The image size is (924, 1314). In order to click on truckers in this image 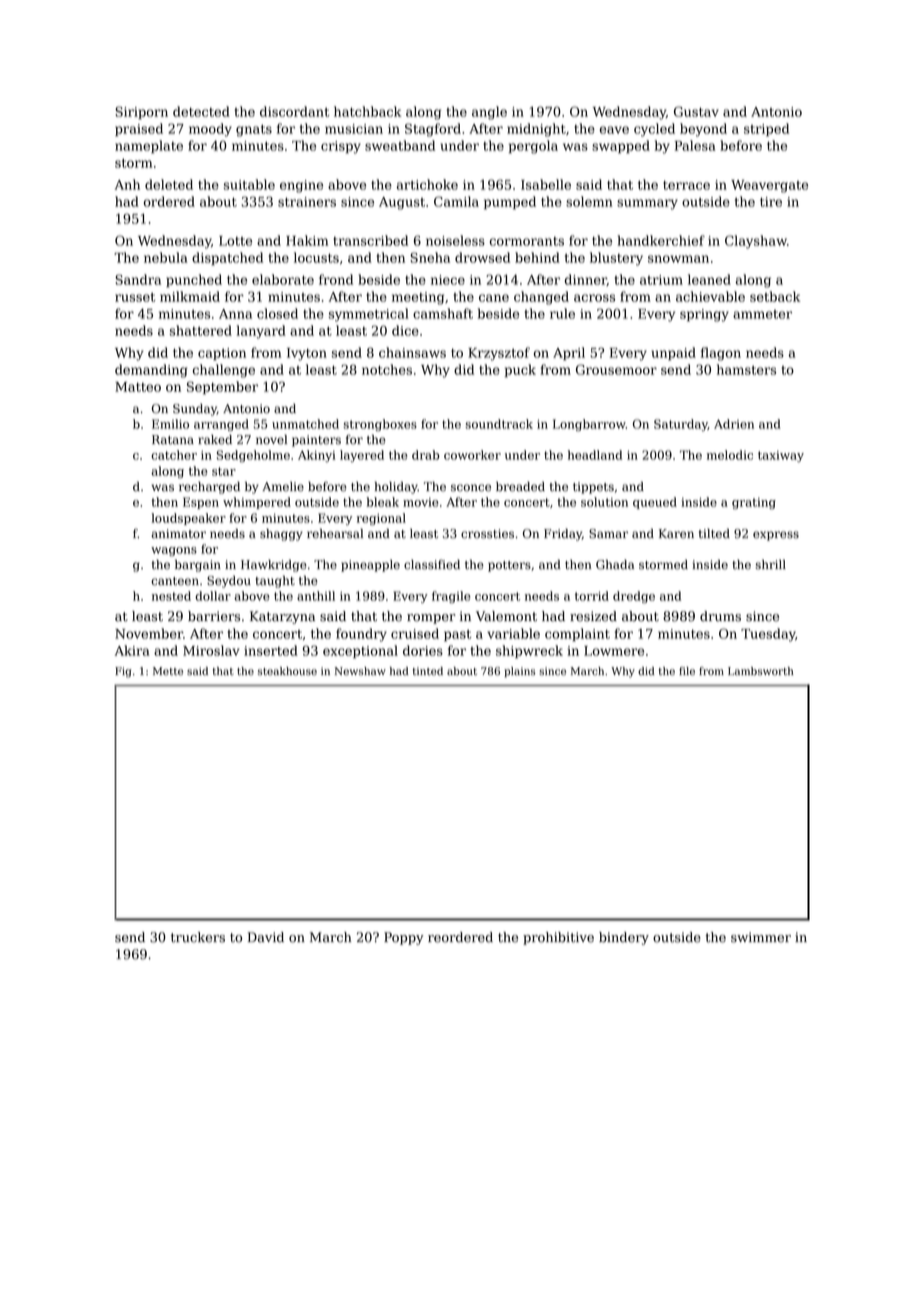, I will do `click(198, 937)`.
